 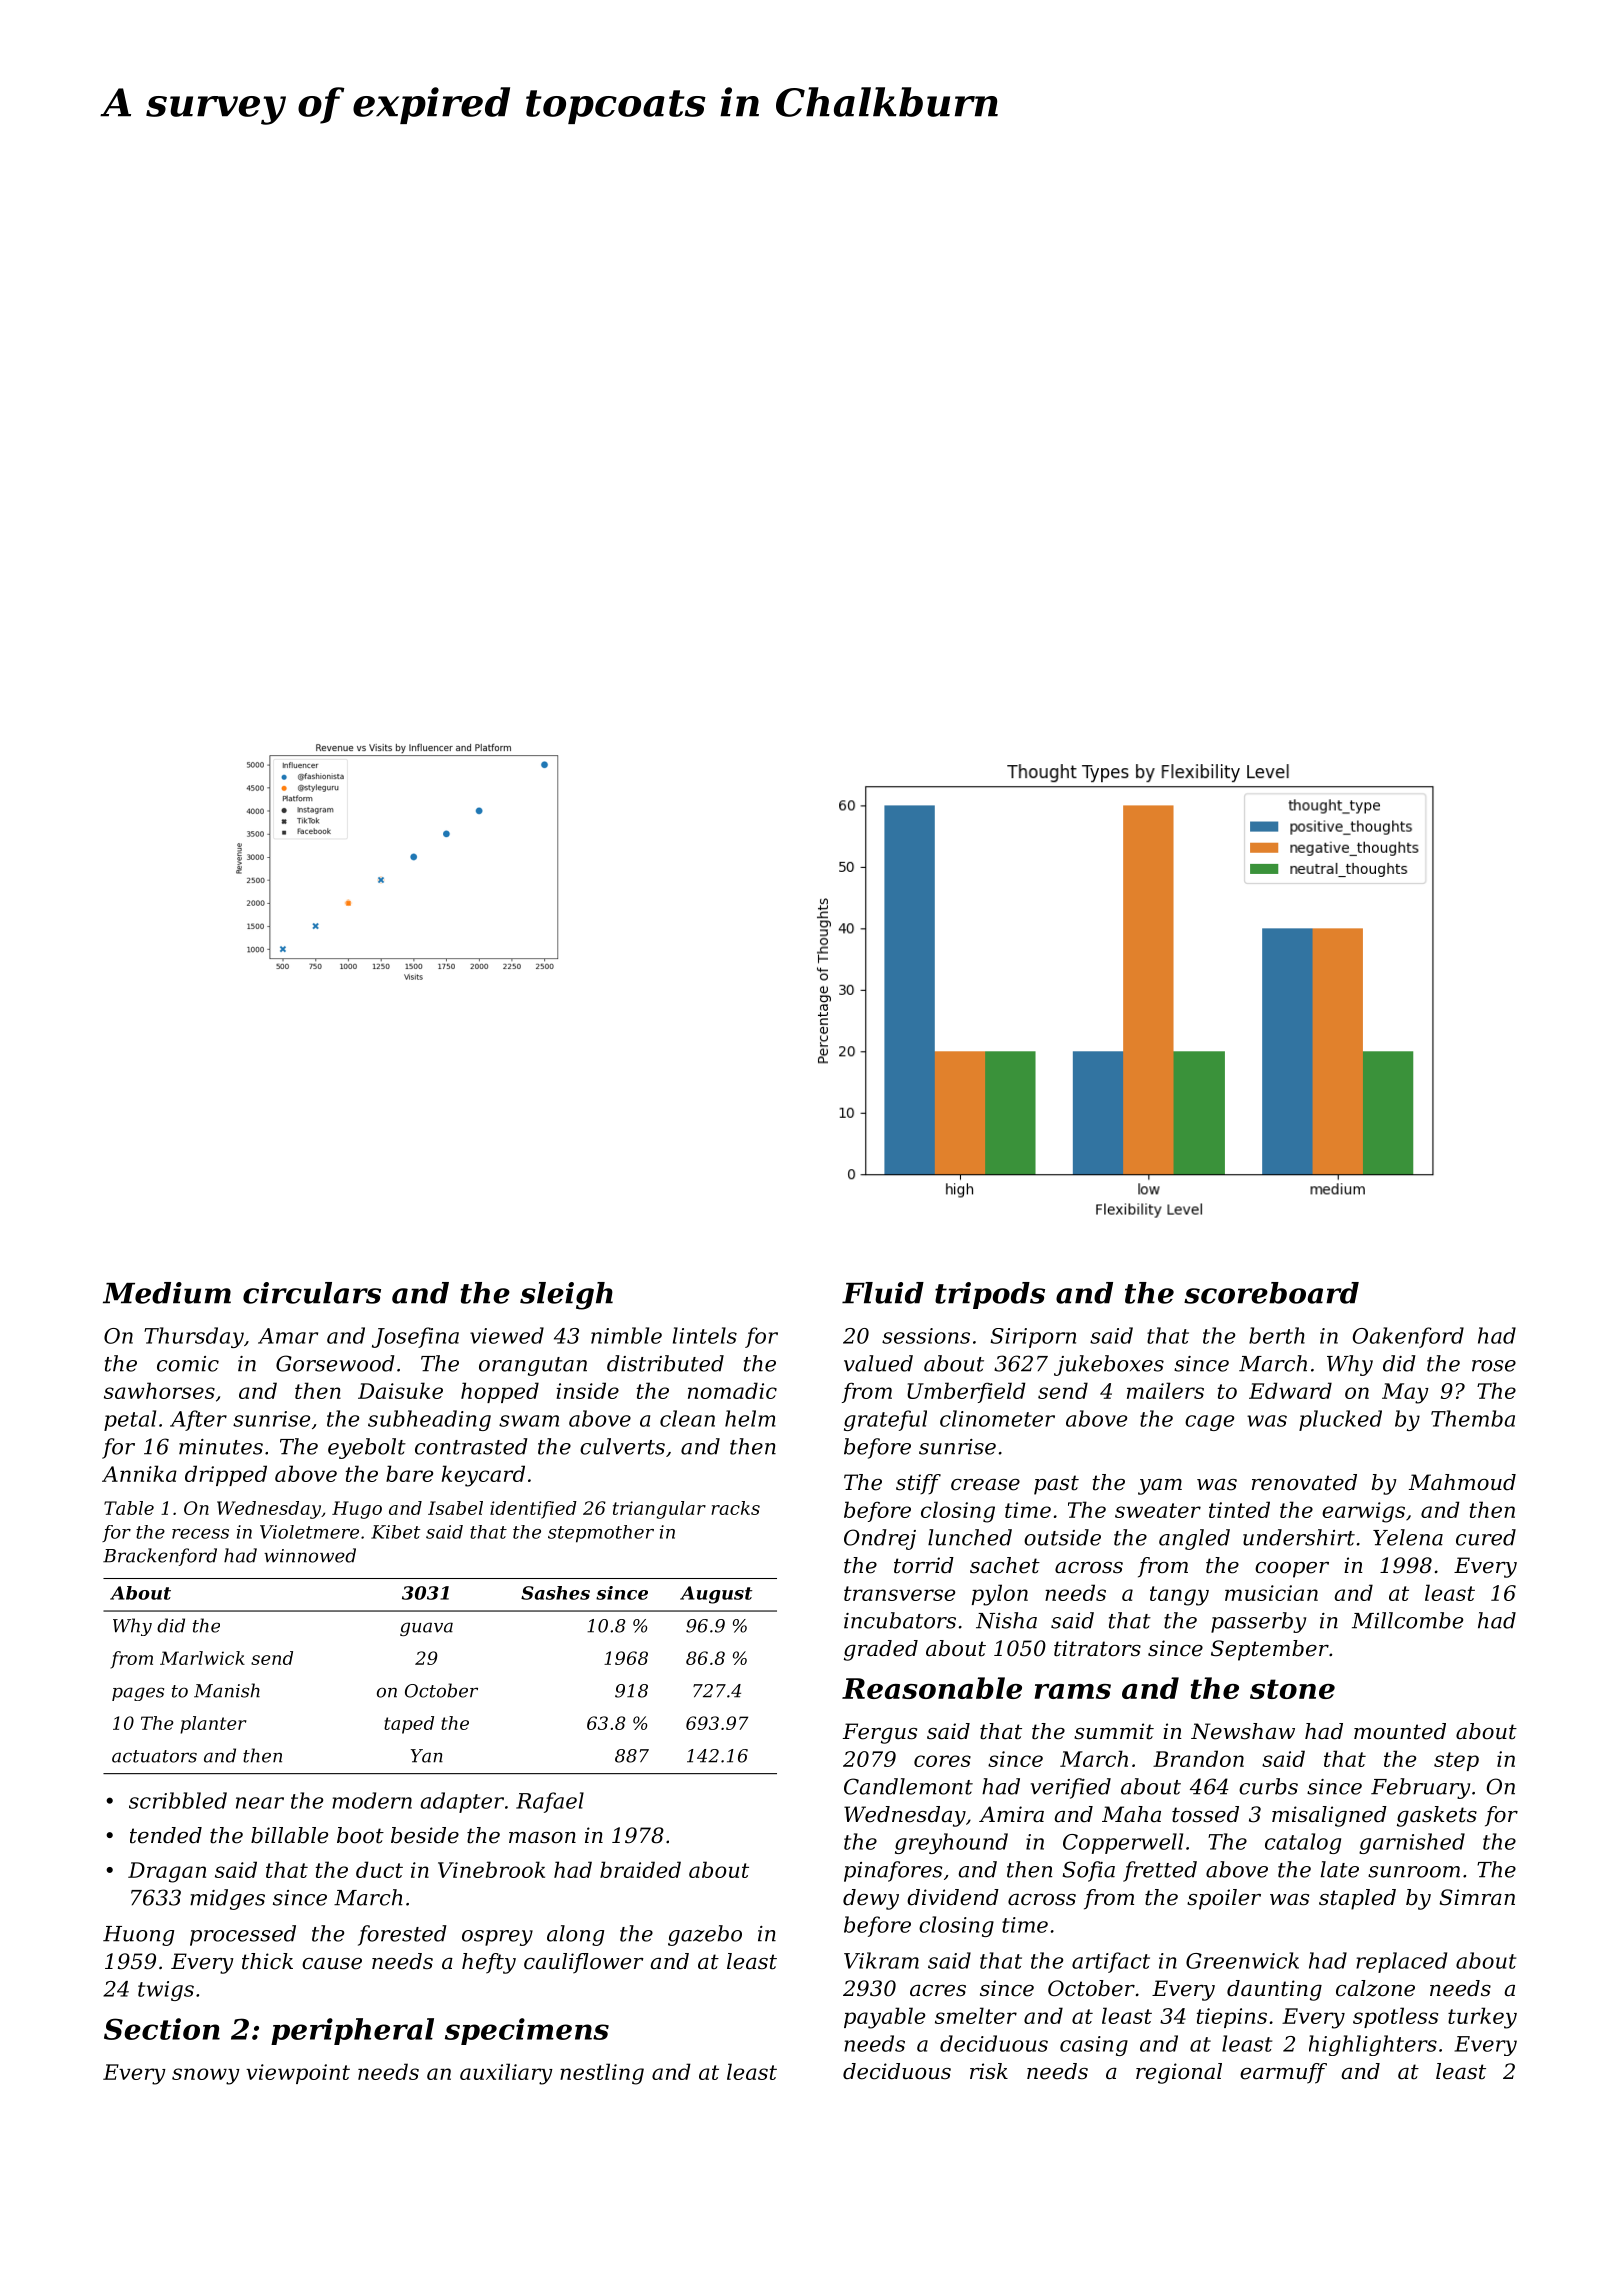 I want to click on Themba, so click(x=1473, y=1418).
